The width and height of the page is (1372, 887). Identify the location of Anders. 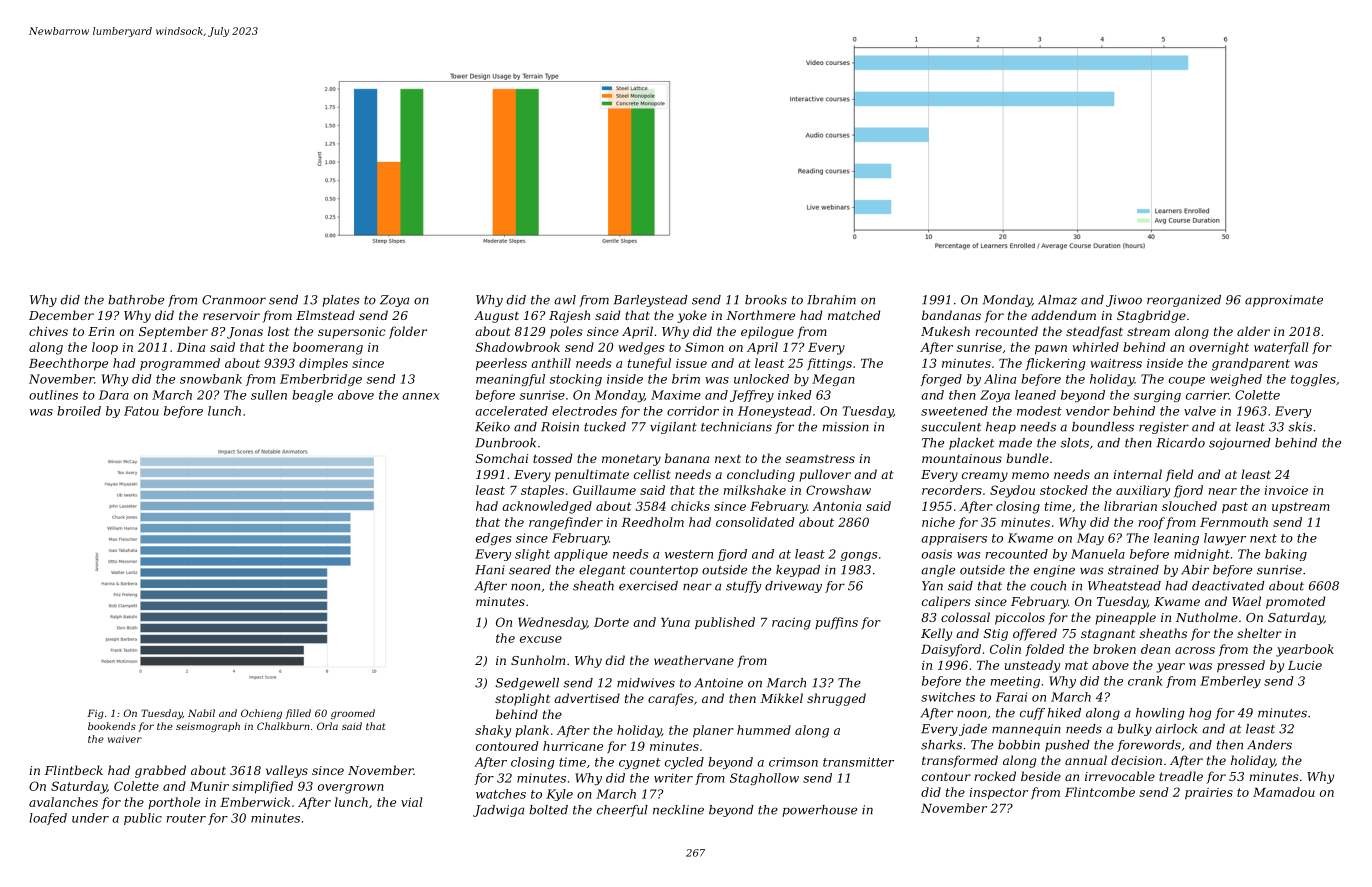
(1269, 745).
